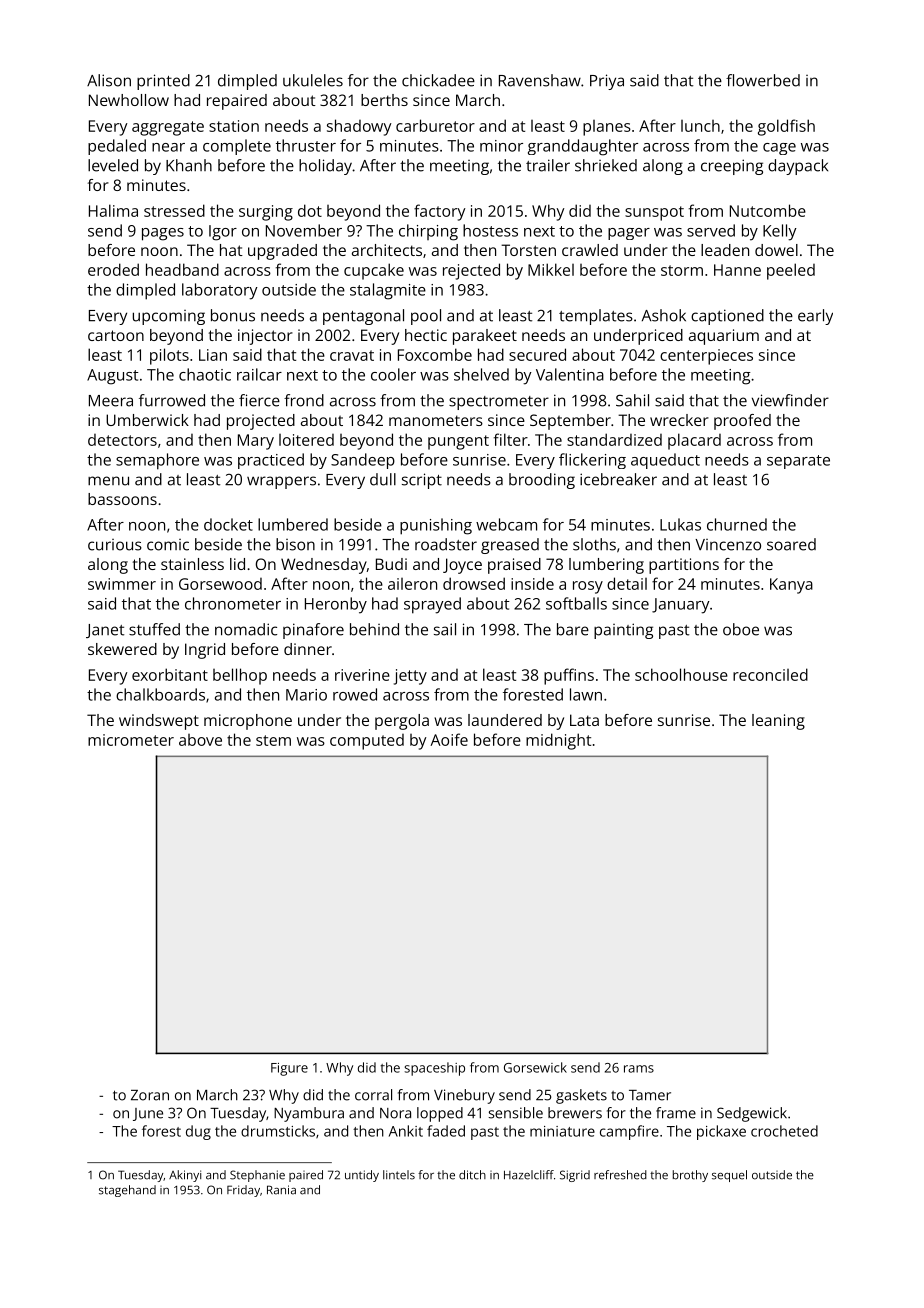 The width and height of the page is (924, 1308). I want to click on lunch, so click(700, 126).
